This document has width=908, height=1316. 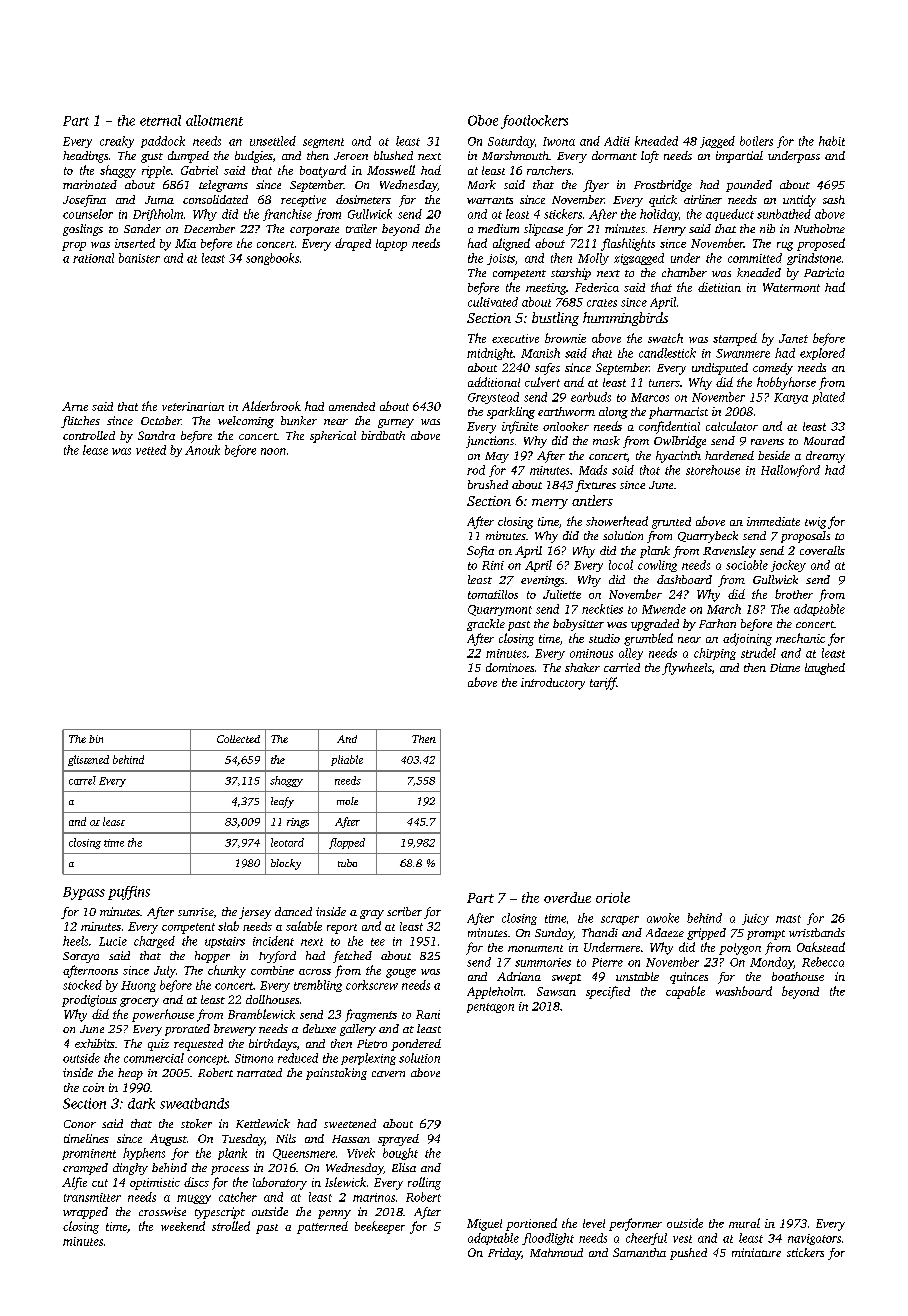 I want to click on birdbath, so click(x=383, y=435).
